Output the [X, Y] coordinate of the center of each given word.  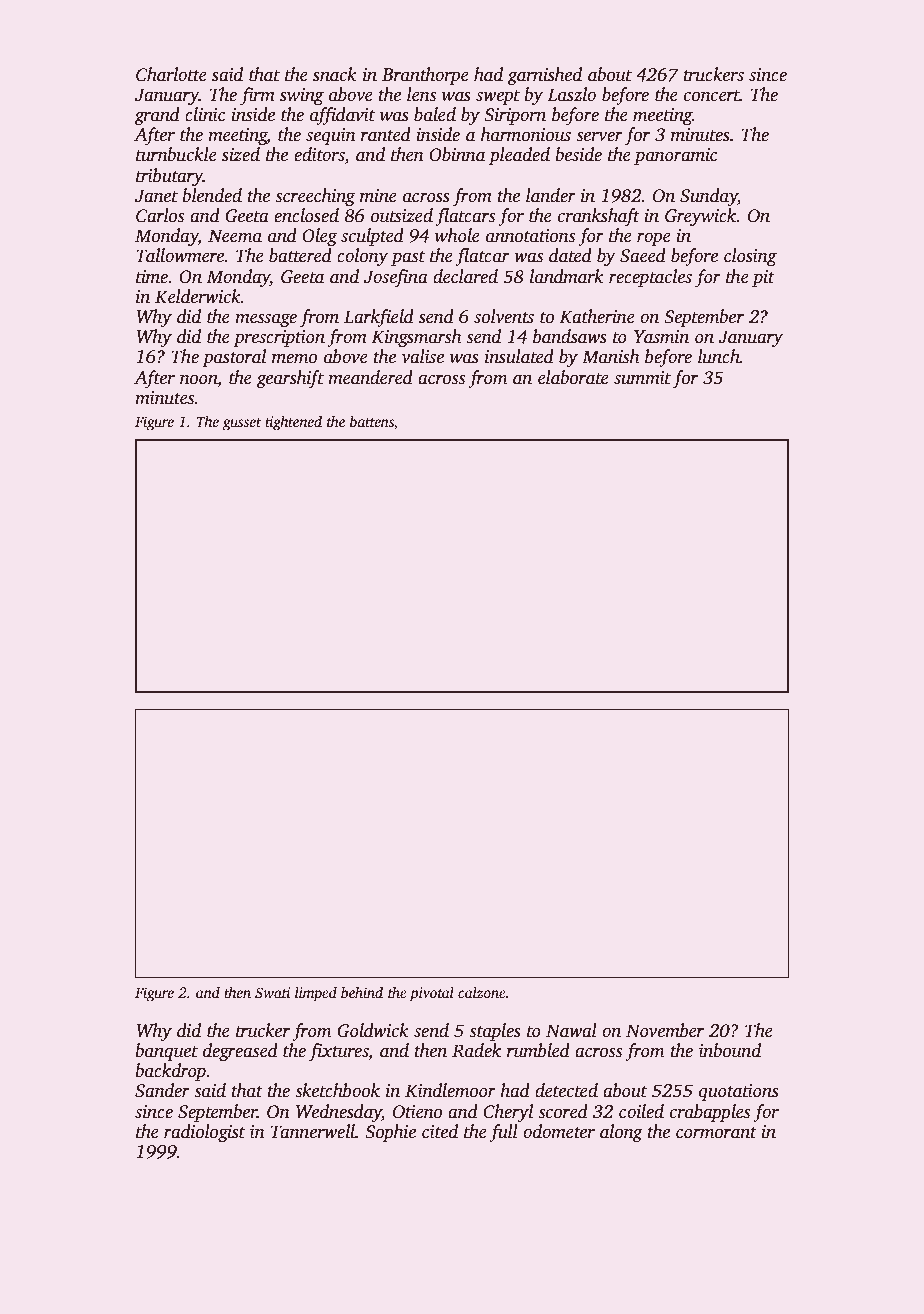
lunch [719, 356]
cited [440, 1131]
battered [300, 255]
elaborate [573, 377]
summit [642, 378]
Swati [272, 992]
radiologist [204, 1133]
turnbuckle [176, 154]
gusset [242, 424]
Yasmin [661, 337]
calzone [482, 992]
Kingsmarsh [416, 338]
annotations [530, 236]
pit [763, 278]
